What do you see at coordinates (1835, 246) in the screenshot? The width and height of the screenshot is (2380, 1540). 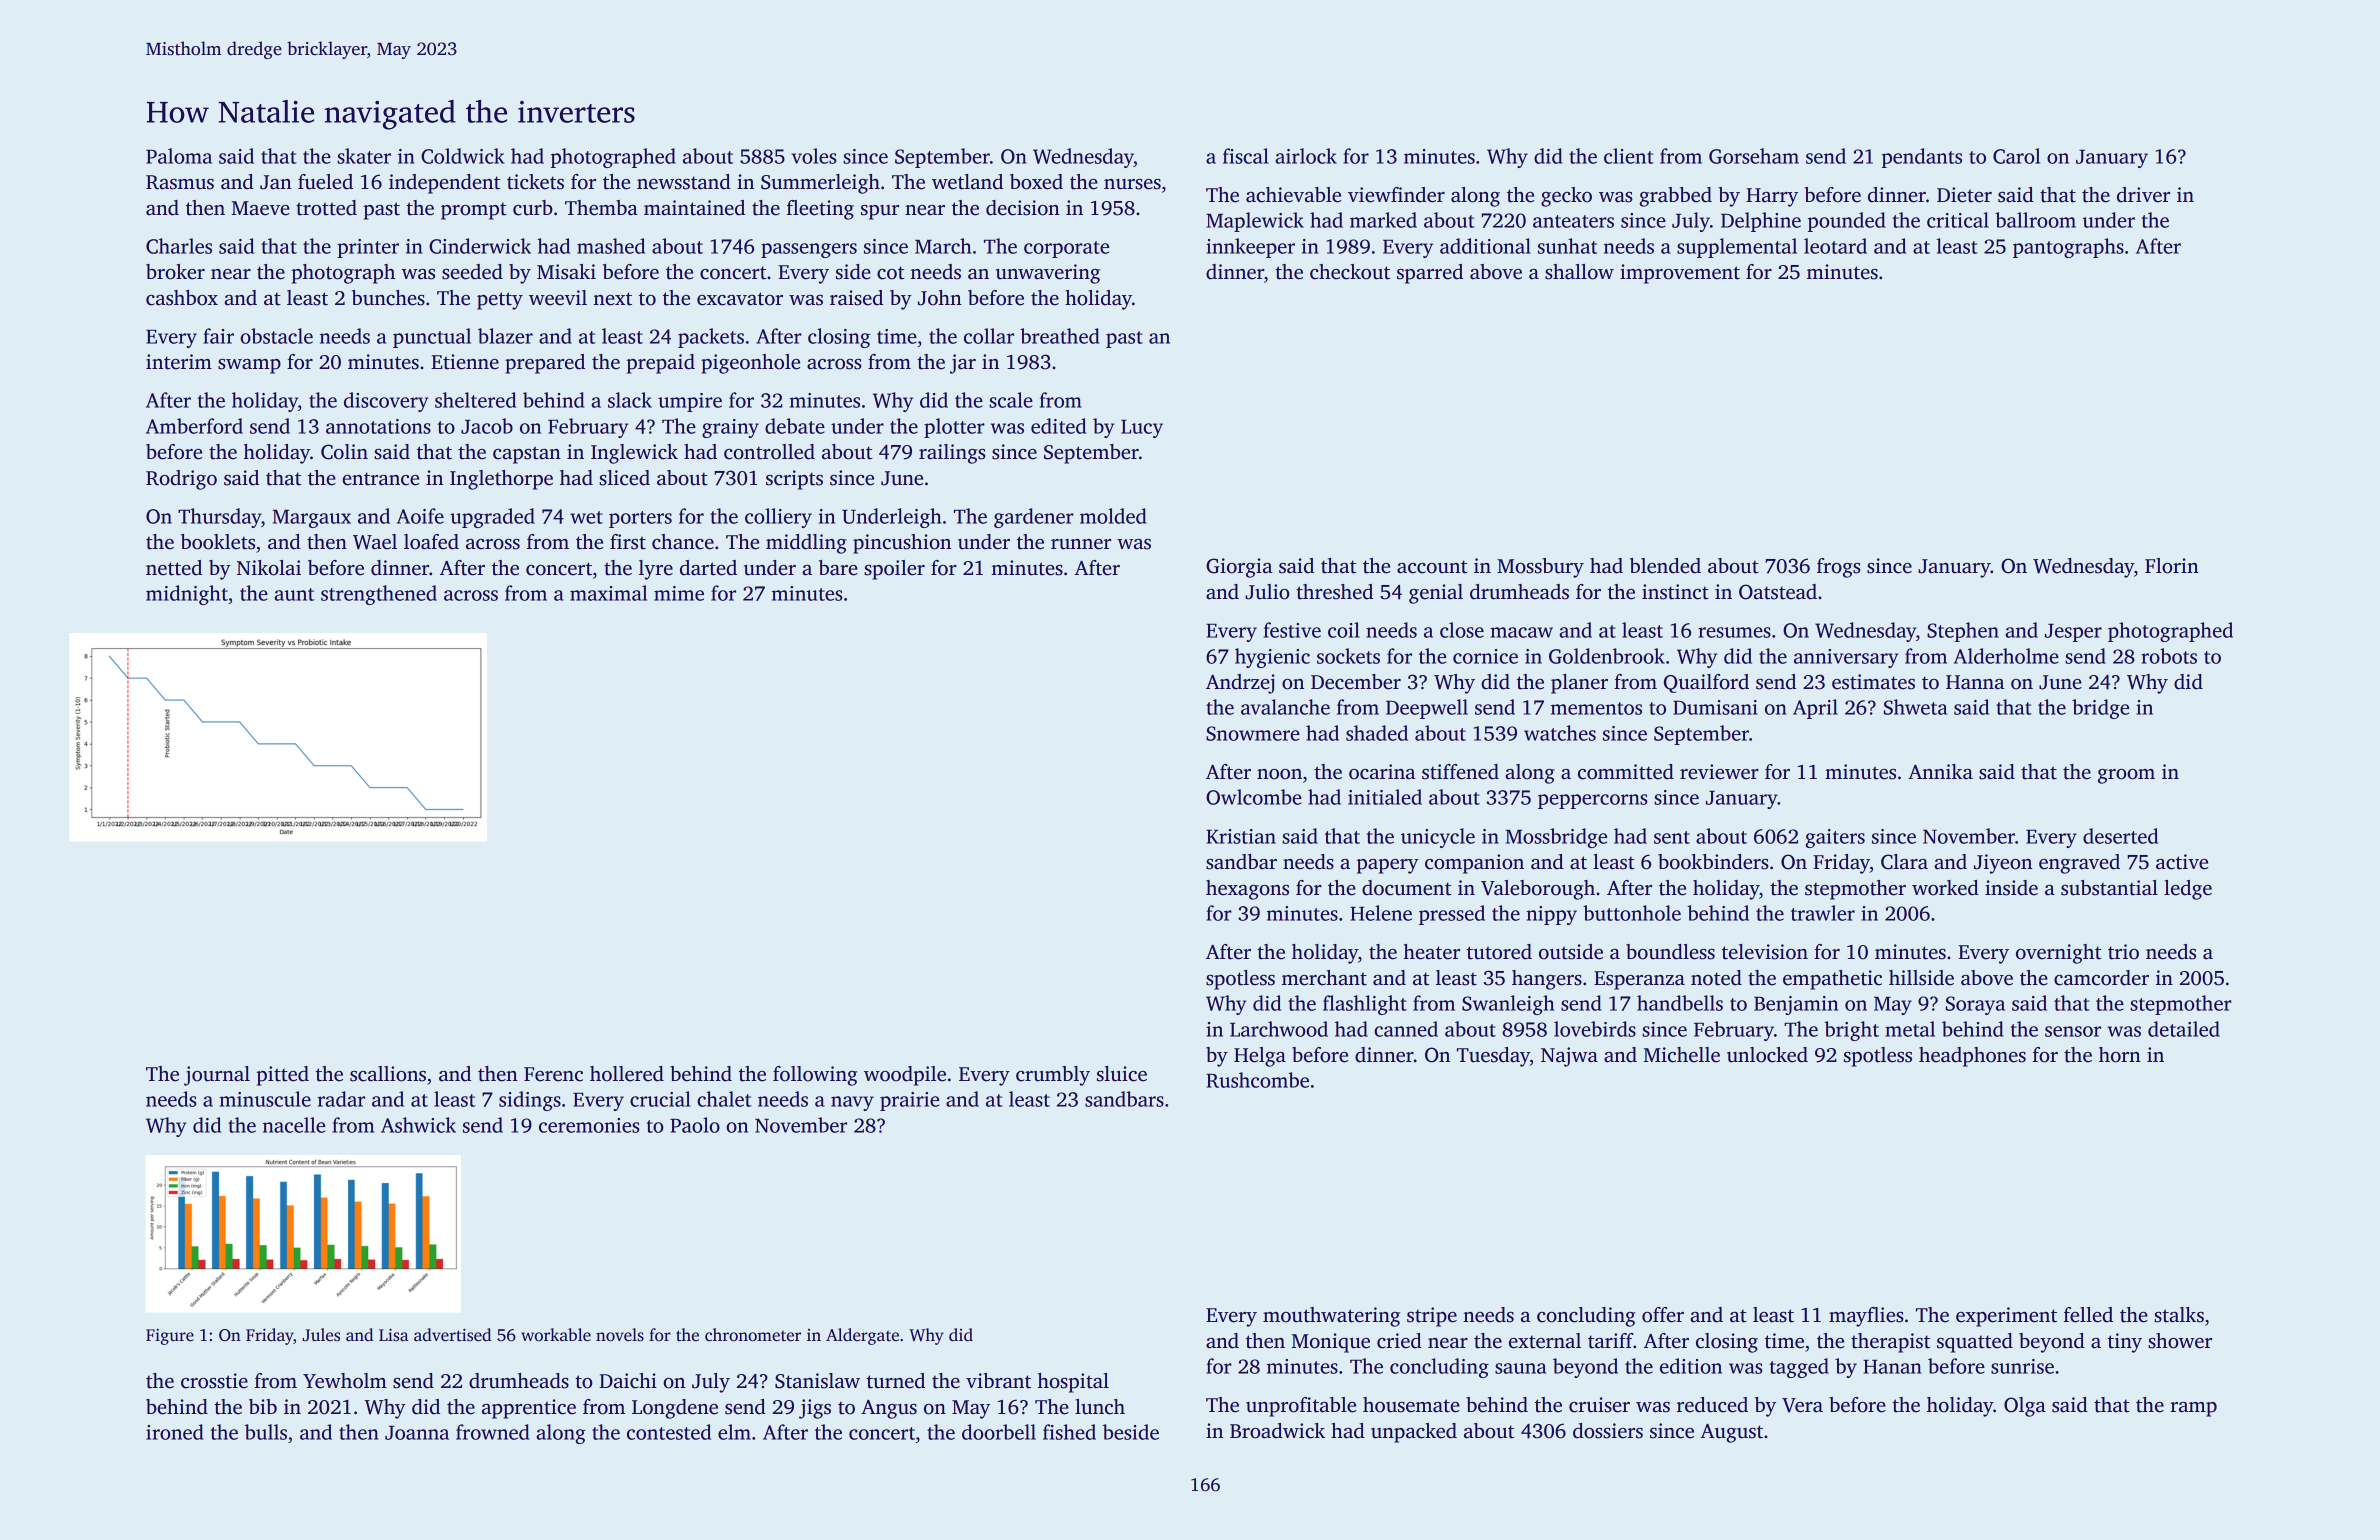 I see `leotard` at bounding box center [1835, 246].
